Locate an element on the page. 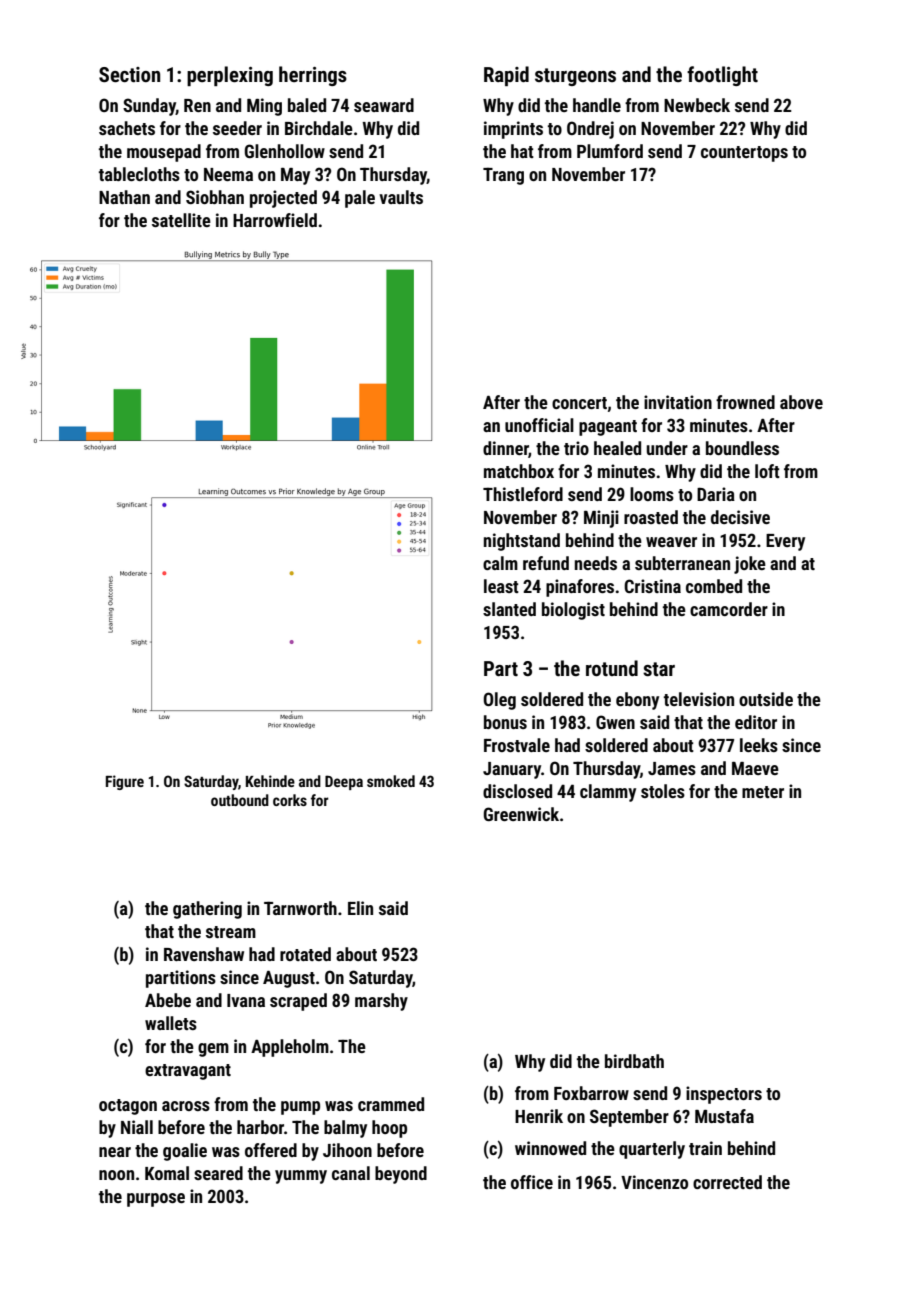  marshy is located at coordinates (381, 1002).
